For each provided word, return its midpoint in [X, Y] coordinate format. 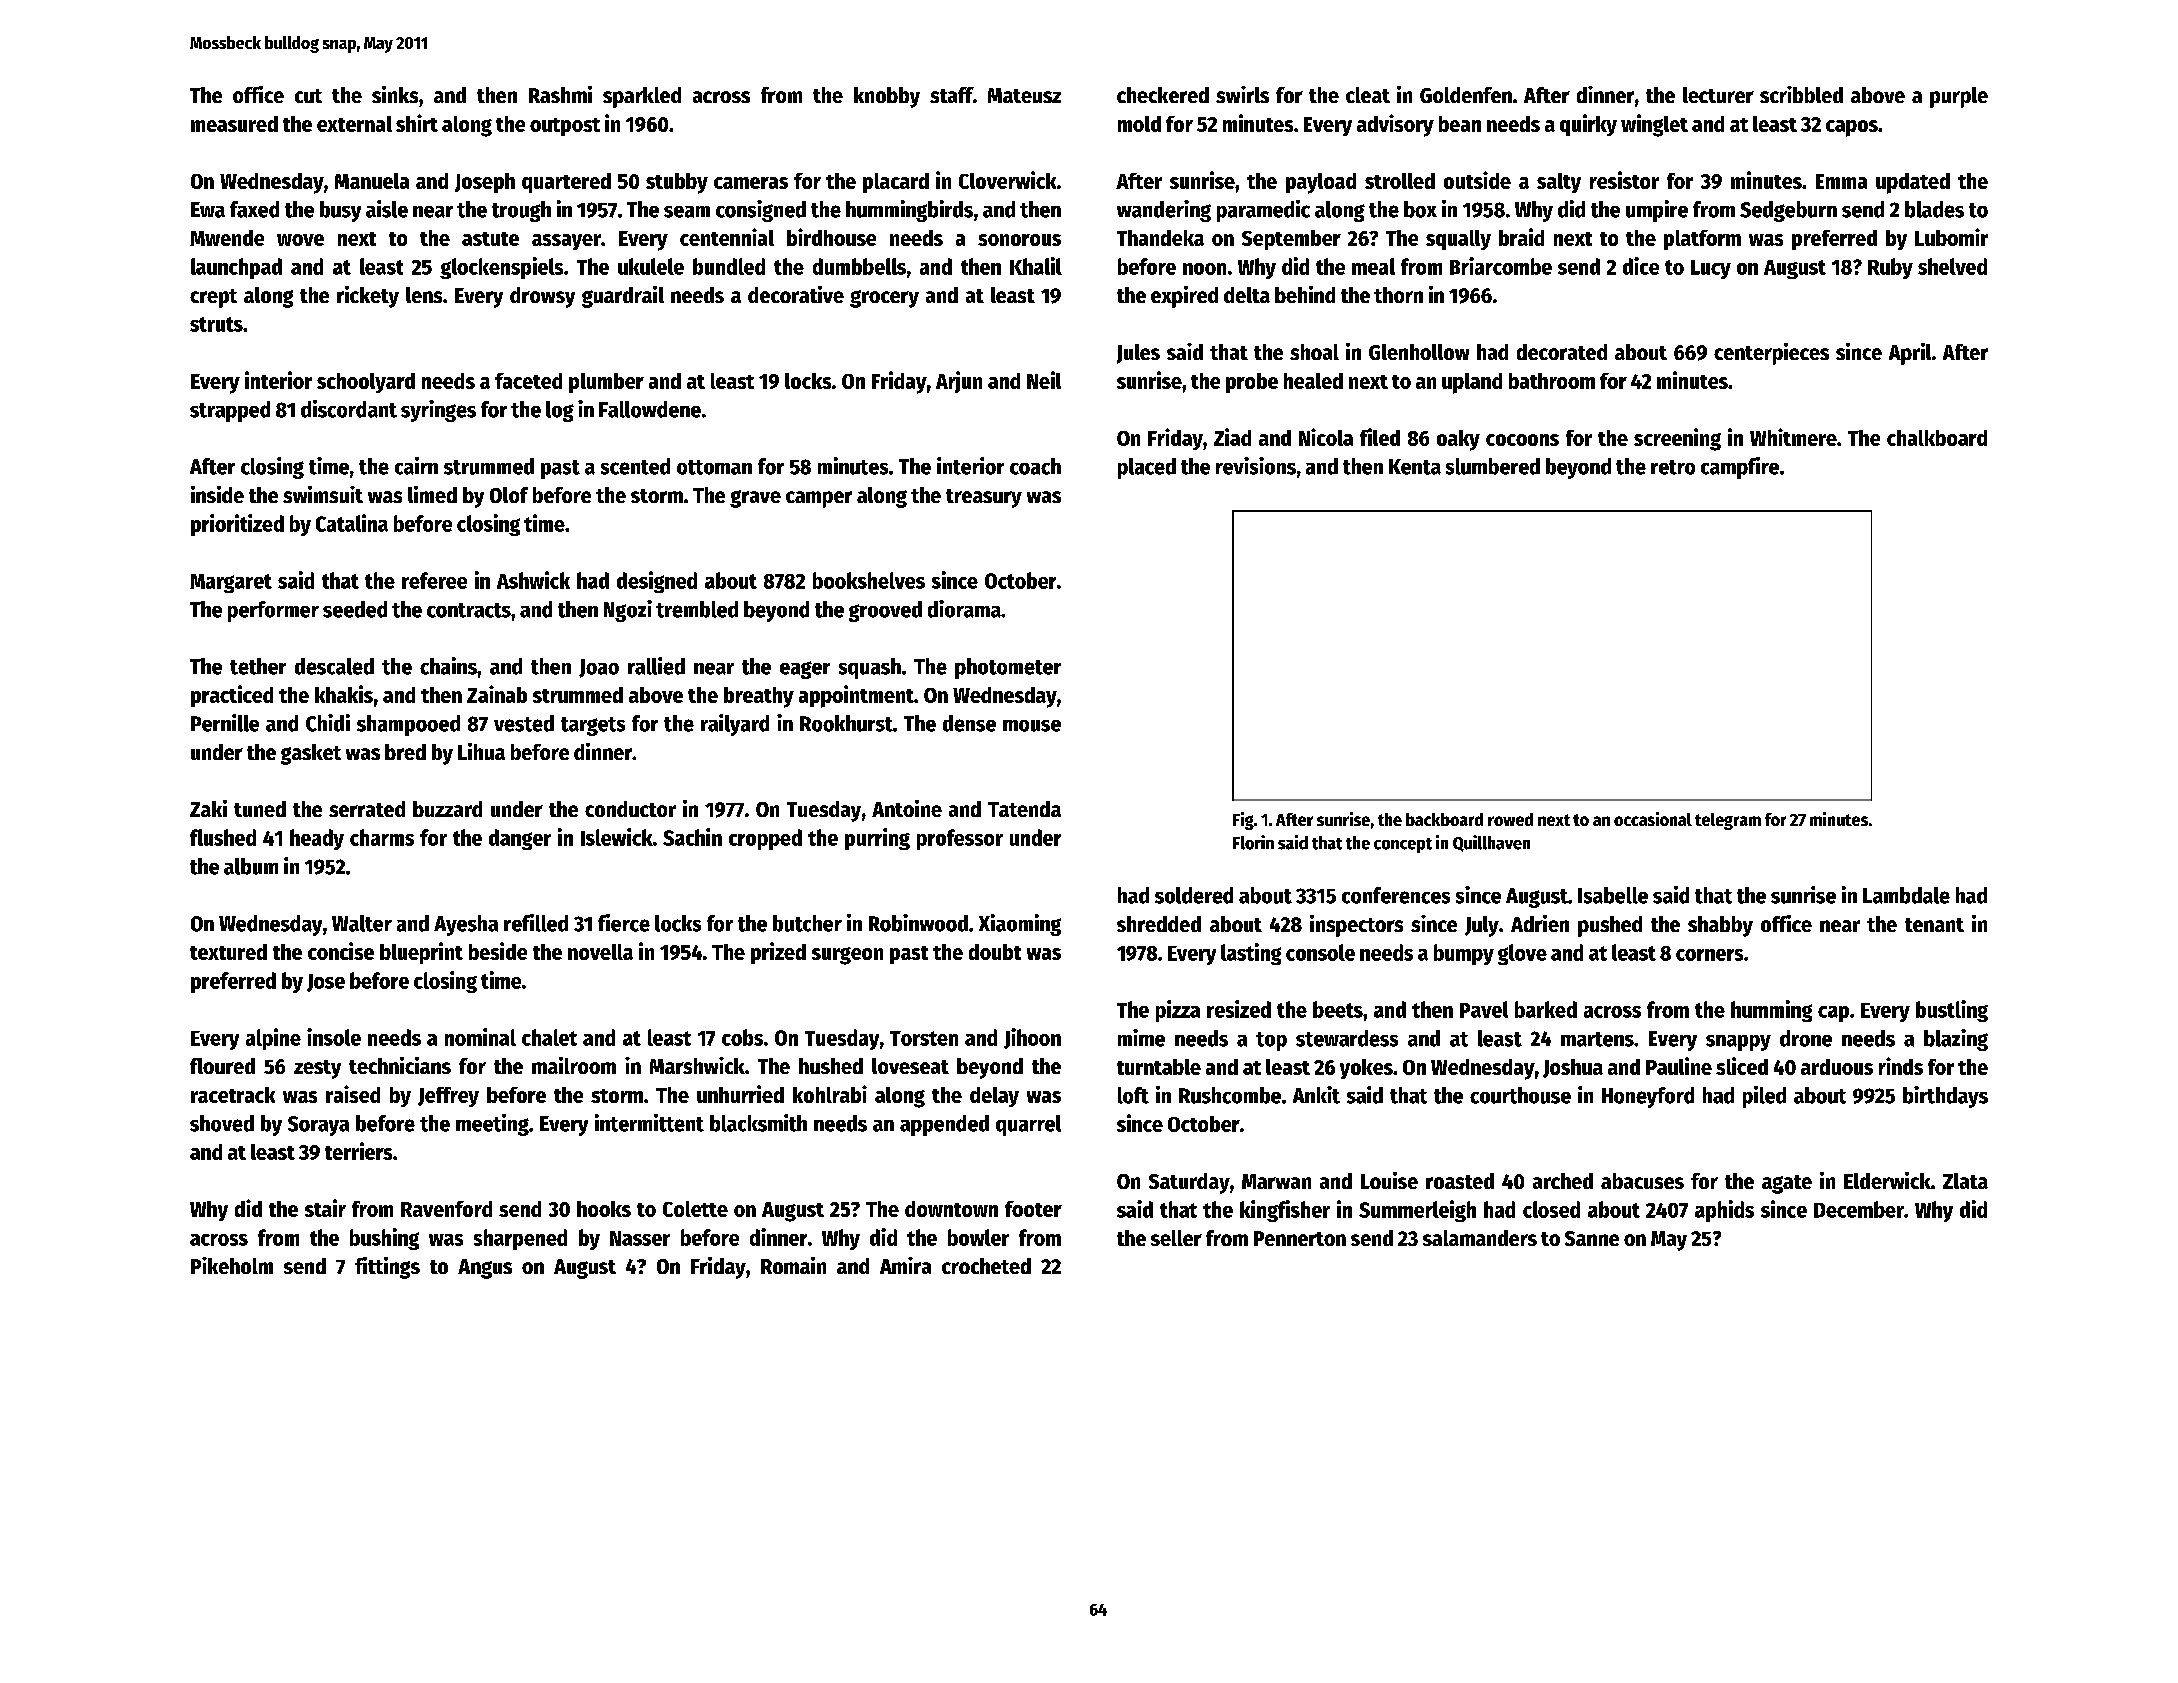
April [1910, 354]
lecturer [1718, 95]
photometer [1008, 668]
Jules [1138, 354]
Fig [1243, 821]
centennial [727, 237]
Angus [485, 1269]
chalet [549, 1037]
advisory [1395, 125]
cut [308, 96]
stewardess [1347, 1038]
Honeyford [1648, 1097]
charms [382, 837]
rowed [1510, 819]
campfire [1740, 468]
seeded [355, 609]
